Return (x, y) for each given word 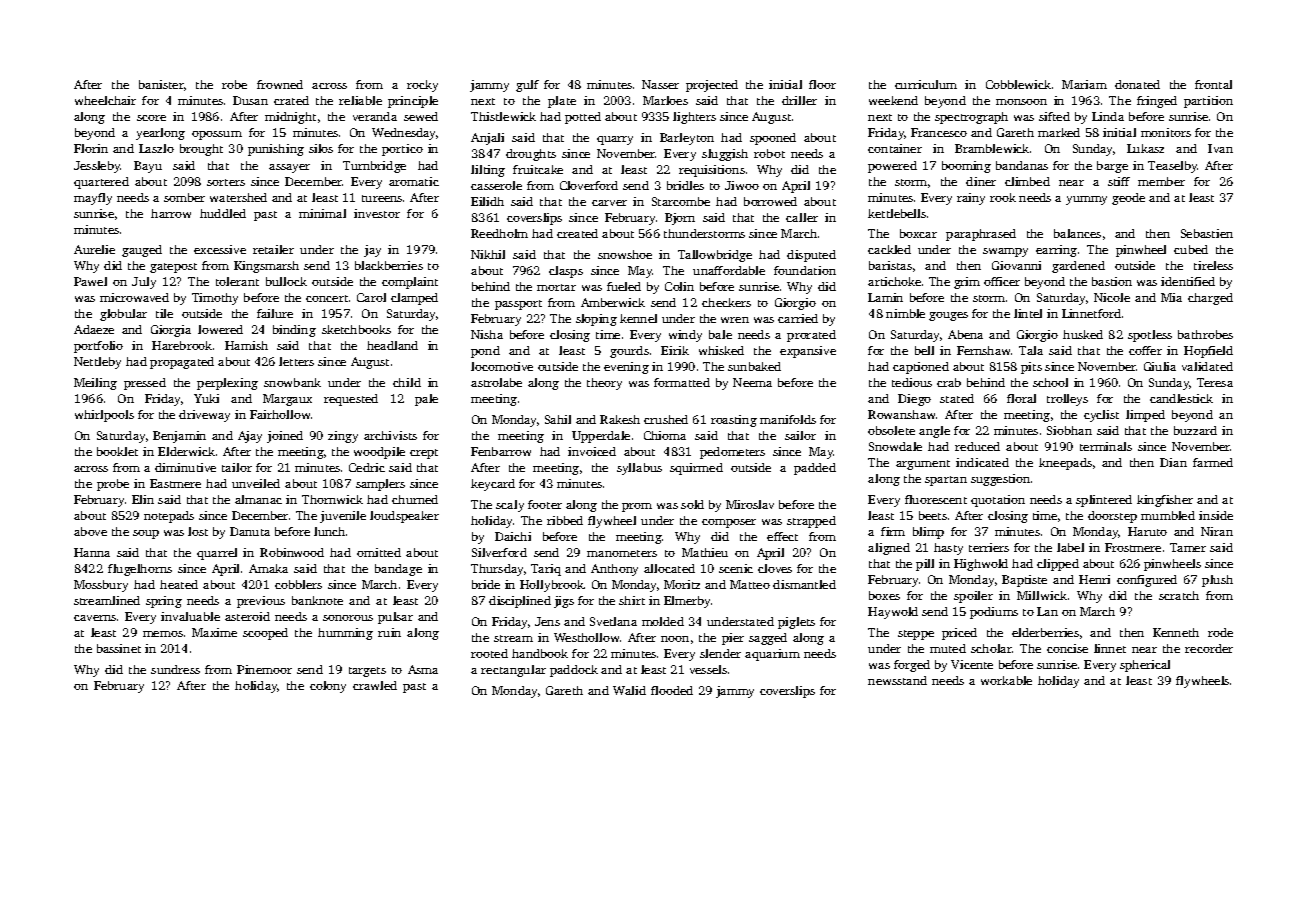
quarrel (217, 554)
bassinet (119, 648)
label (1070, 547)
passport (518, 305)
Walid (629, 690)
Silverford (499, 552)
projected (712, 86)
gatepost (173, 268)
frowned (280, 84)
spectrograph (971, 118)
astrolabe (496, 382)
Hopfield (1208, 352)
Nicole (1112, 297)
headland (392, 345)
